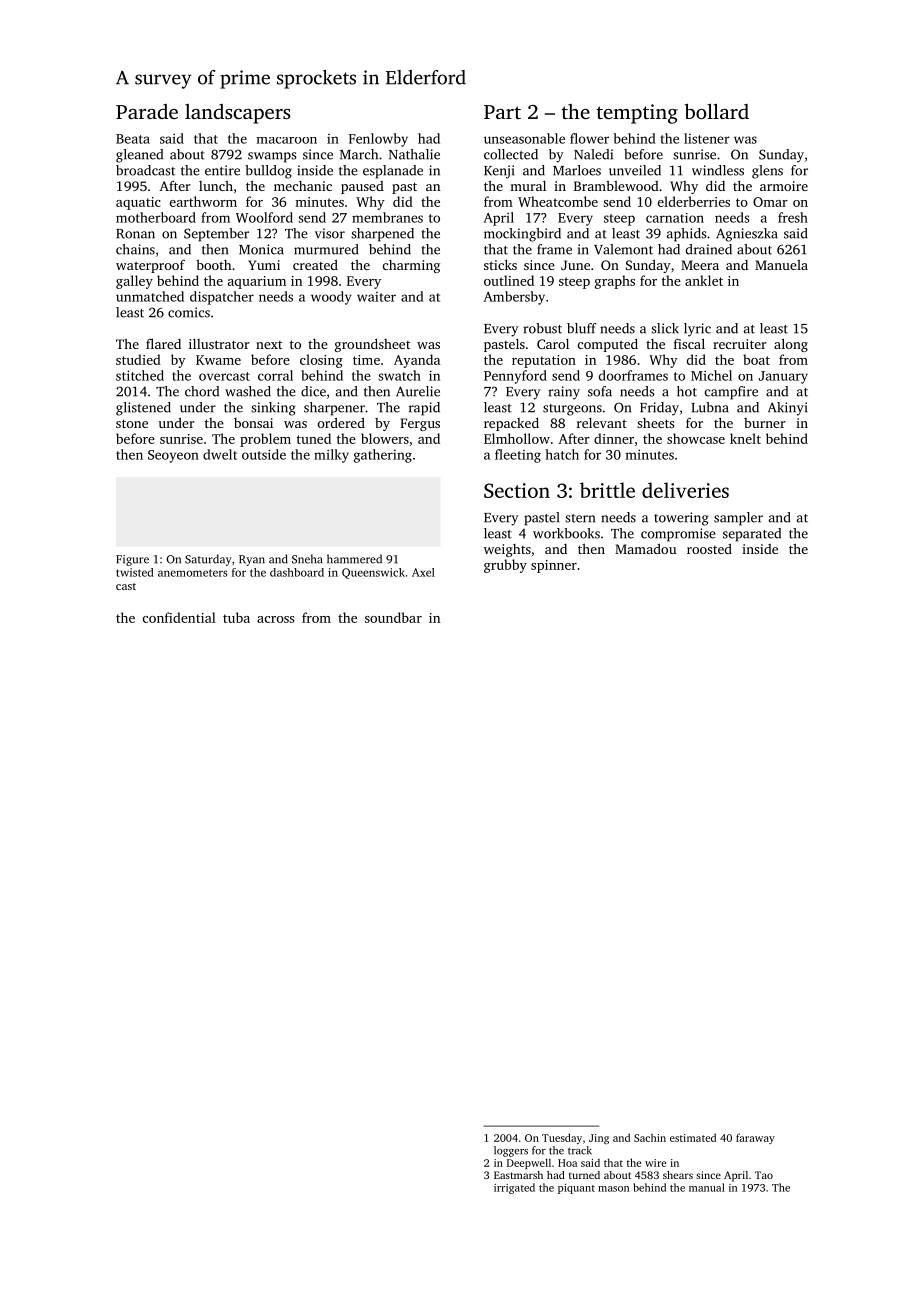  What do you see at coordinates (554, 566) in the screenshot?
I see `spinner` at bounding box center [554, 566].
